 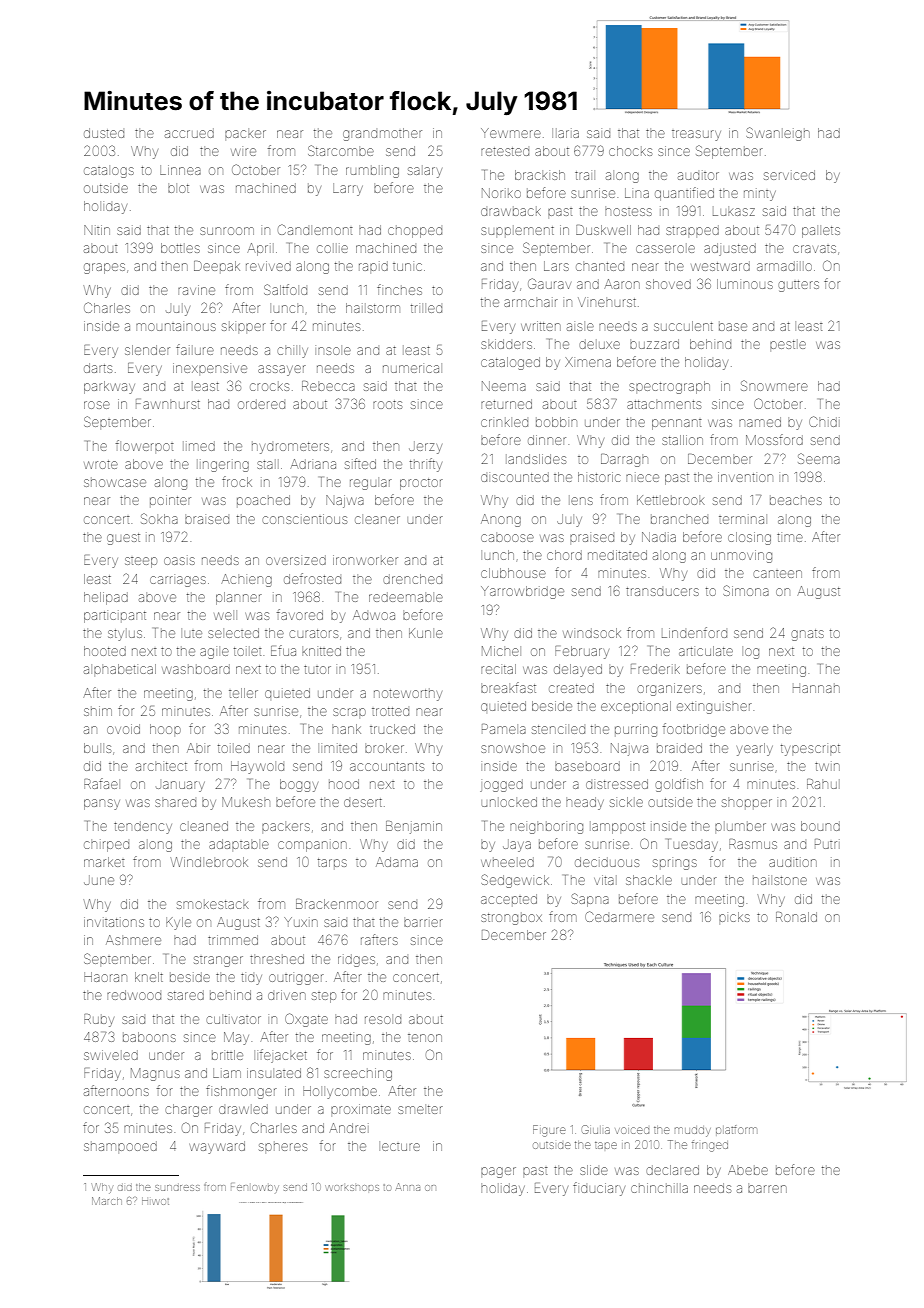 What do you see at coordinates (383, 1020) in the page?
I see `resold` at bounding box center [383, 1020].
